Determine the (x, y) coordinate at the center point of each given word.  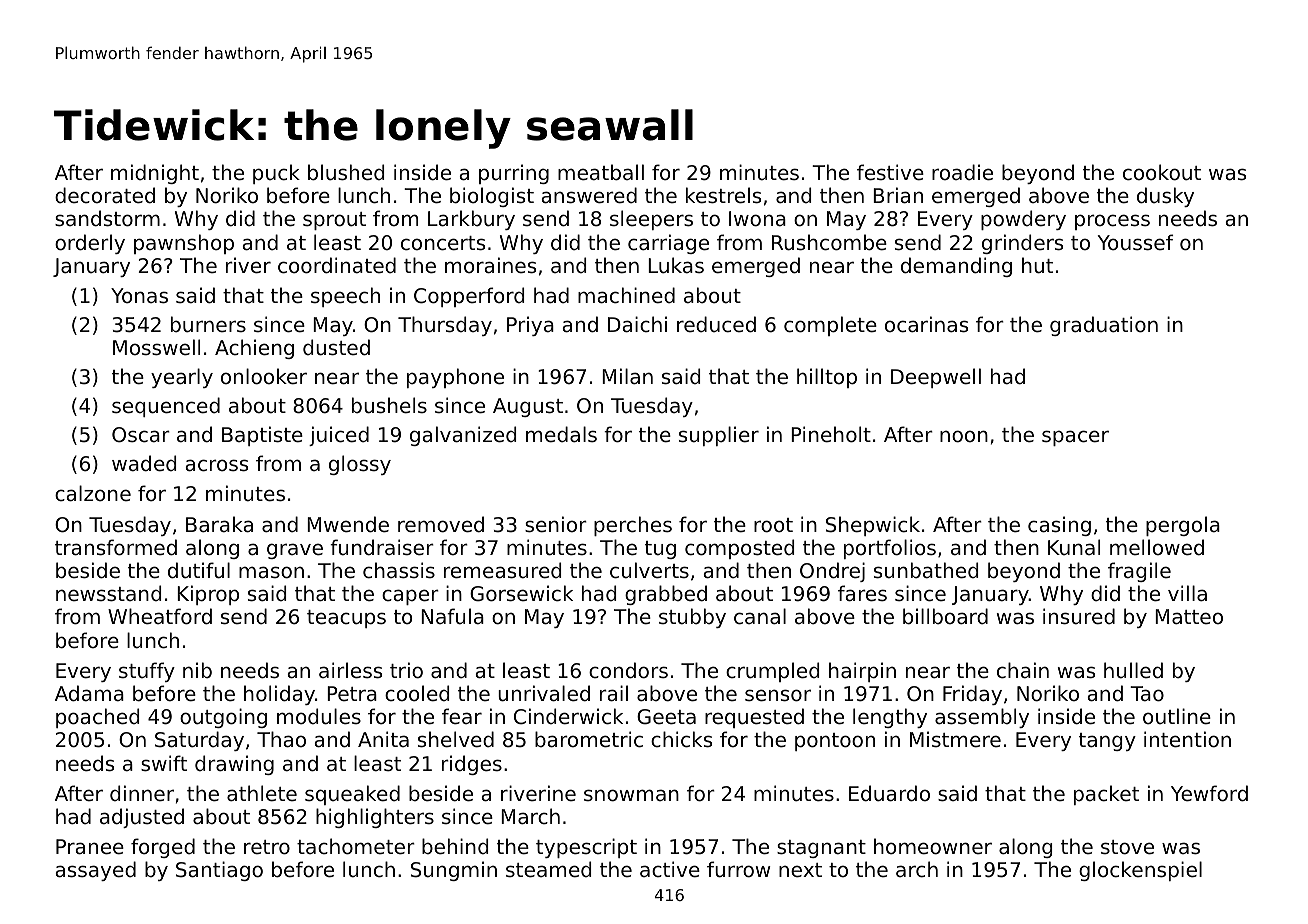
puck (276, 174)
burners (208, 324)
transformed (116, 547)
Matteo (1189, 616)
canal (760, 616)
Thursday (445, 326)
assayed (95, 871)
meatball (601, 172)
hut (1037, 265)
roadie (962, 172)
